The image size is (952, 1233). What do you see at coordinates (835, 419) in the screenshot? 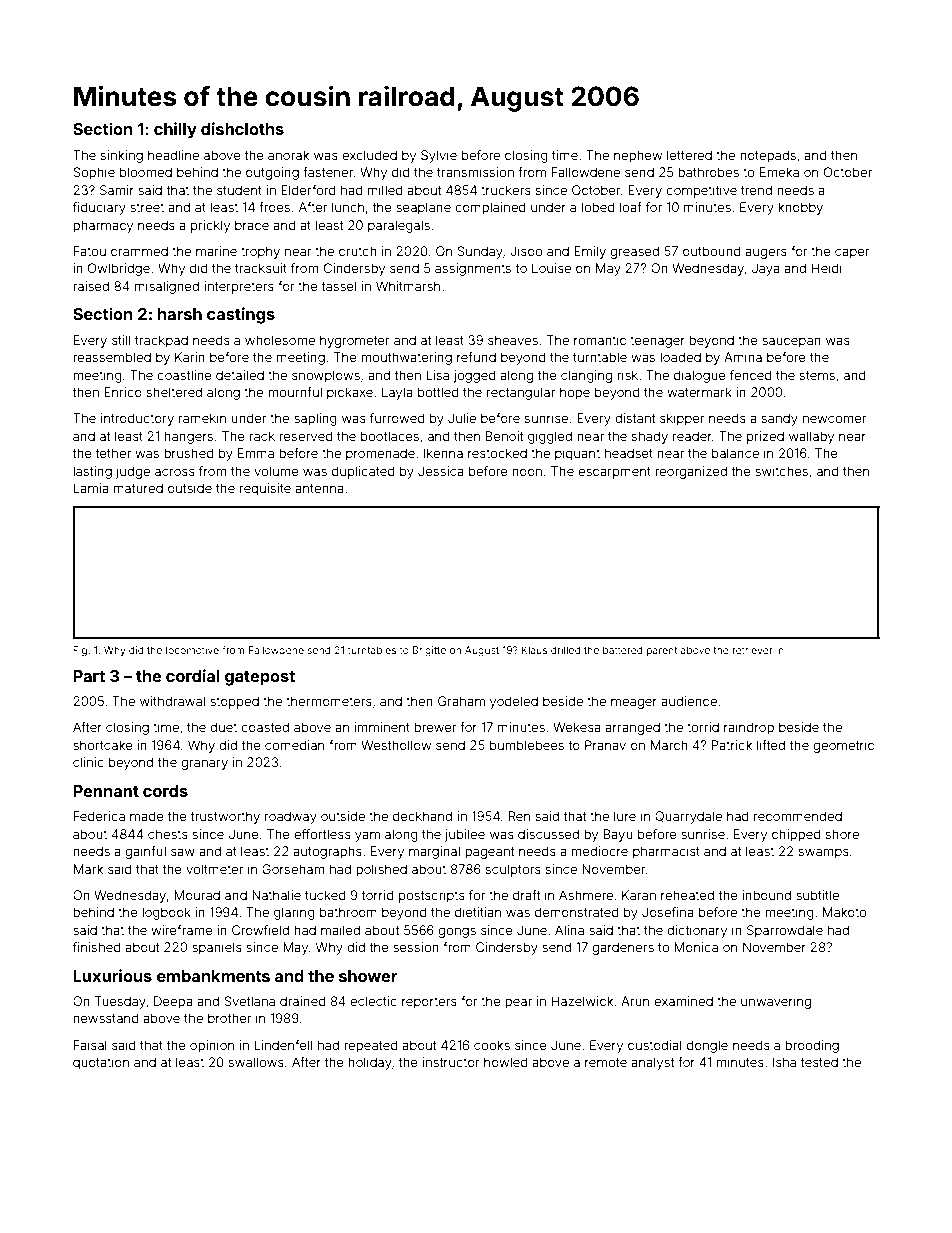
I see `newcomer` at bounding box center [835, 419].
